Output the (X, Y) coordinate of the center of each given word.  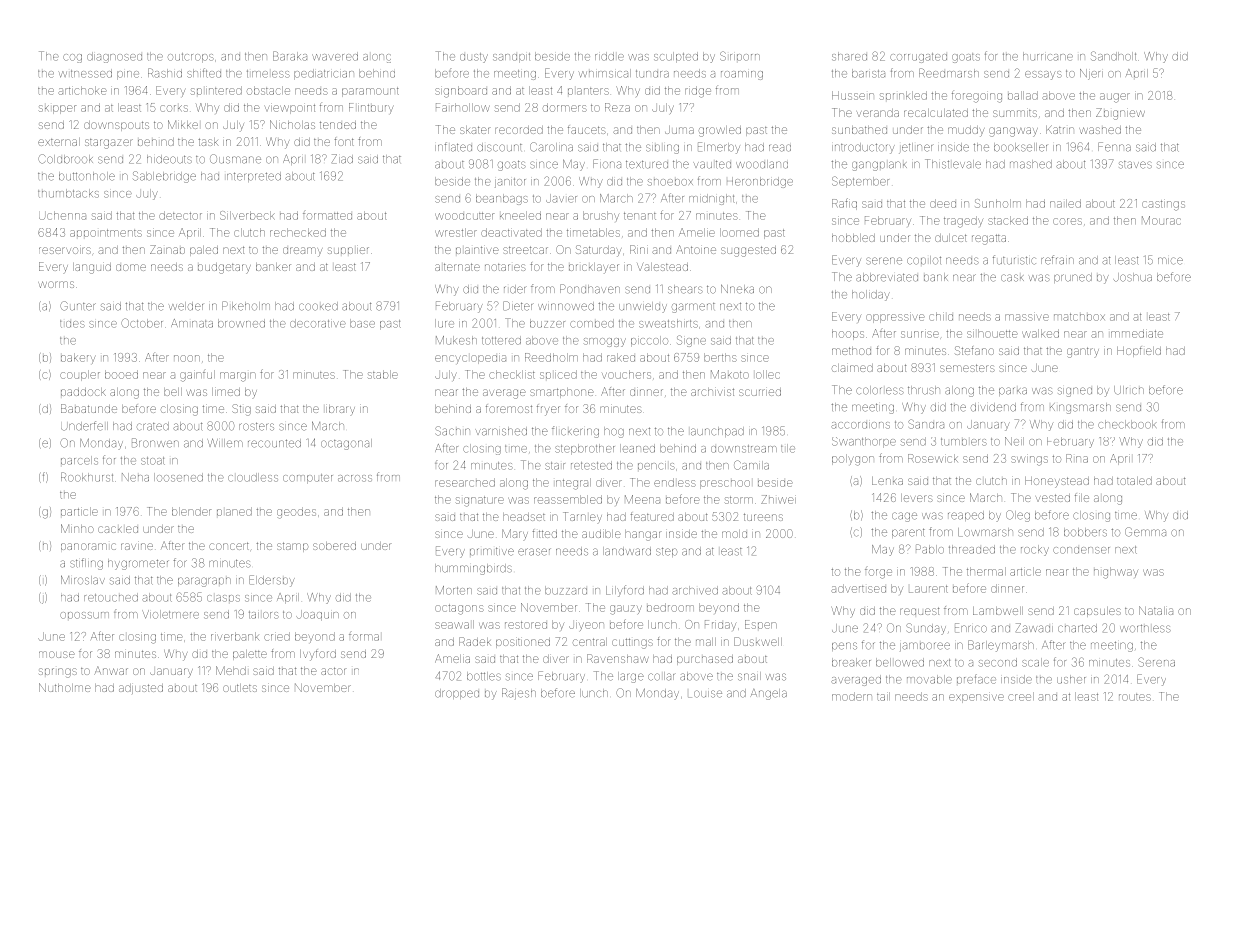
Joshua (1133, 277)
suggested (748, 251)
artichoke (83, 90)
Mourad (1161, 220)
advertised (859, 588)
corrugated (918, 58)
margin (238, 377)
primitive (492, 552)
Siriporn (740, 56)
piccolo (649, 341)
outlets (240, 688)
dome (131, 267)
